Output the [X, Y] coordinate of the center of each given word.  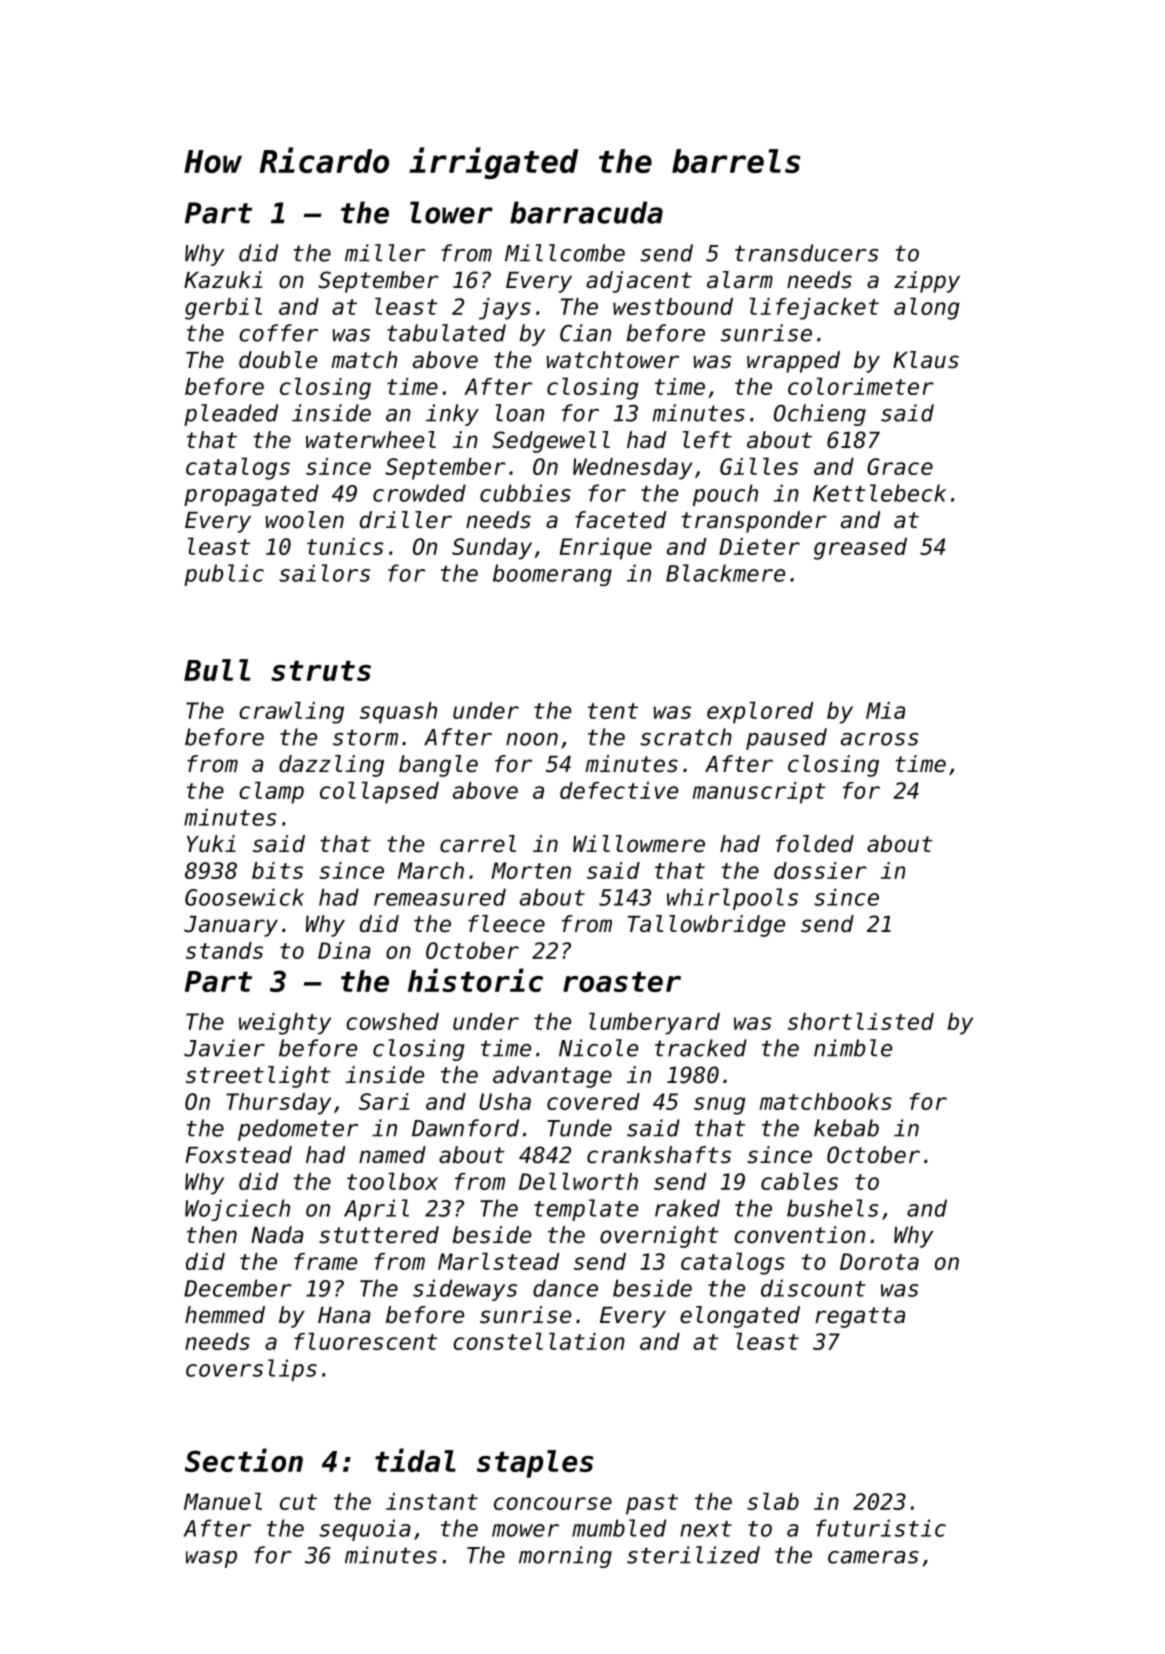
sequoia [365, 1530]
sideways [465, 1290]
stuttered [379, 1235]
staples [535, 1464]
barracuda [586, 212]
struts [321, 671]
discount [813, 1288]
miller [385, 253]
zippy [927, 282]
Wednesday [633, 469]
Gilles [759, 466]
